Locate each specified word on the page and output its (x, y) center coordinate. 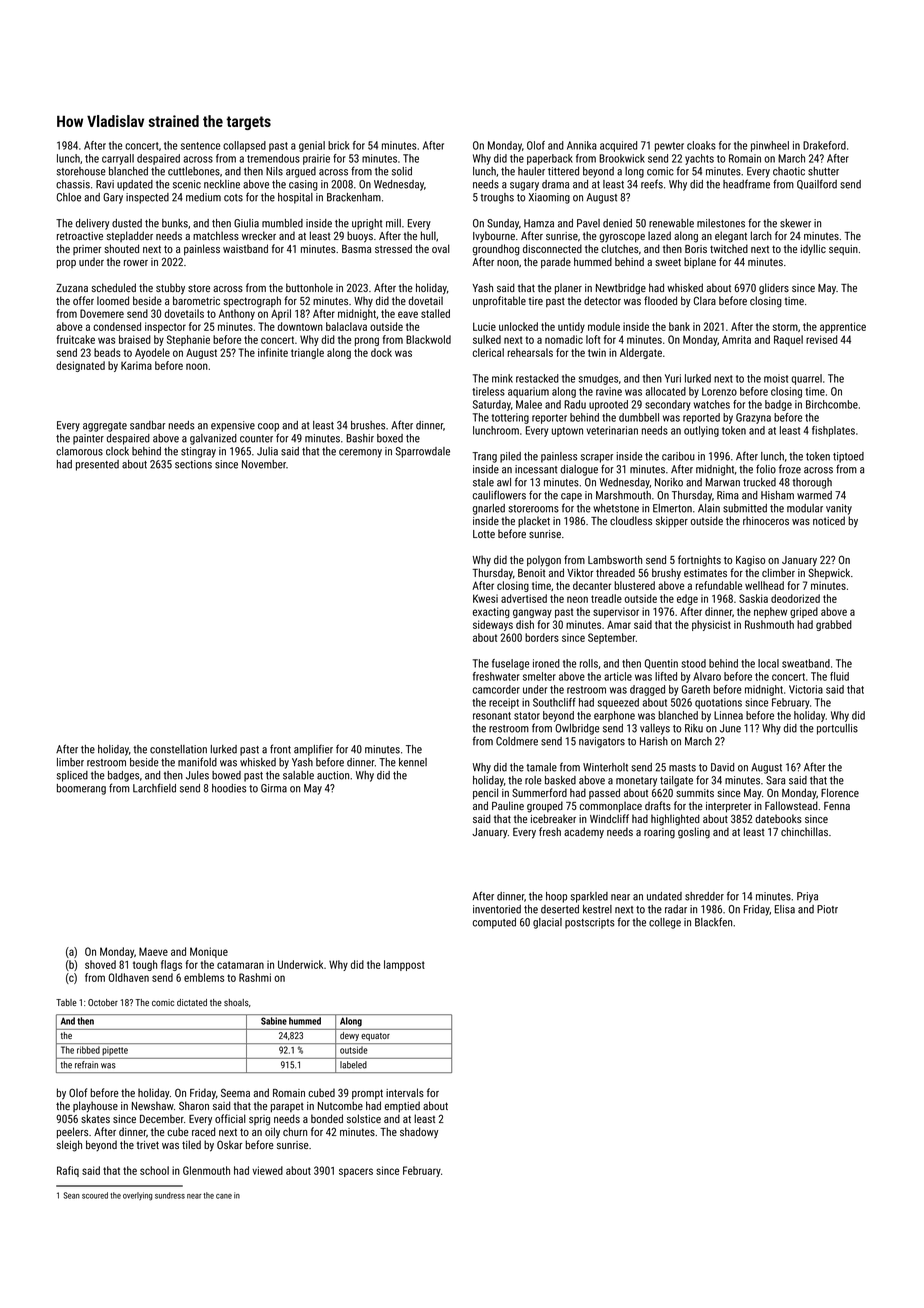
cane (224, 1196)
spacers (356, 1172)
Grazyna (753, 418)
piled (510, 457)
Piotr (827, 909)
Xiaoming (549, 198)
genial (312, 146)
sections (193, 464)
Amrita (736, 339)
